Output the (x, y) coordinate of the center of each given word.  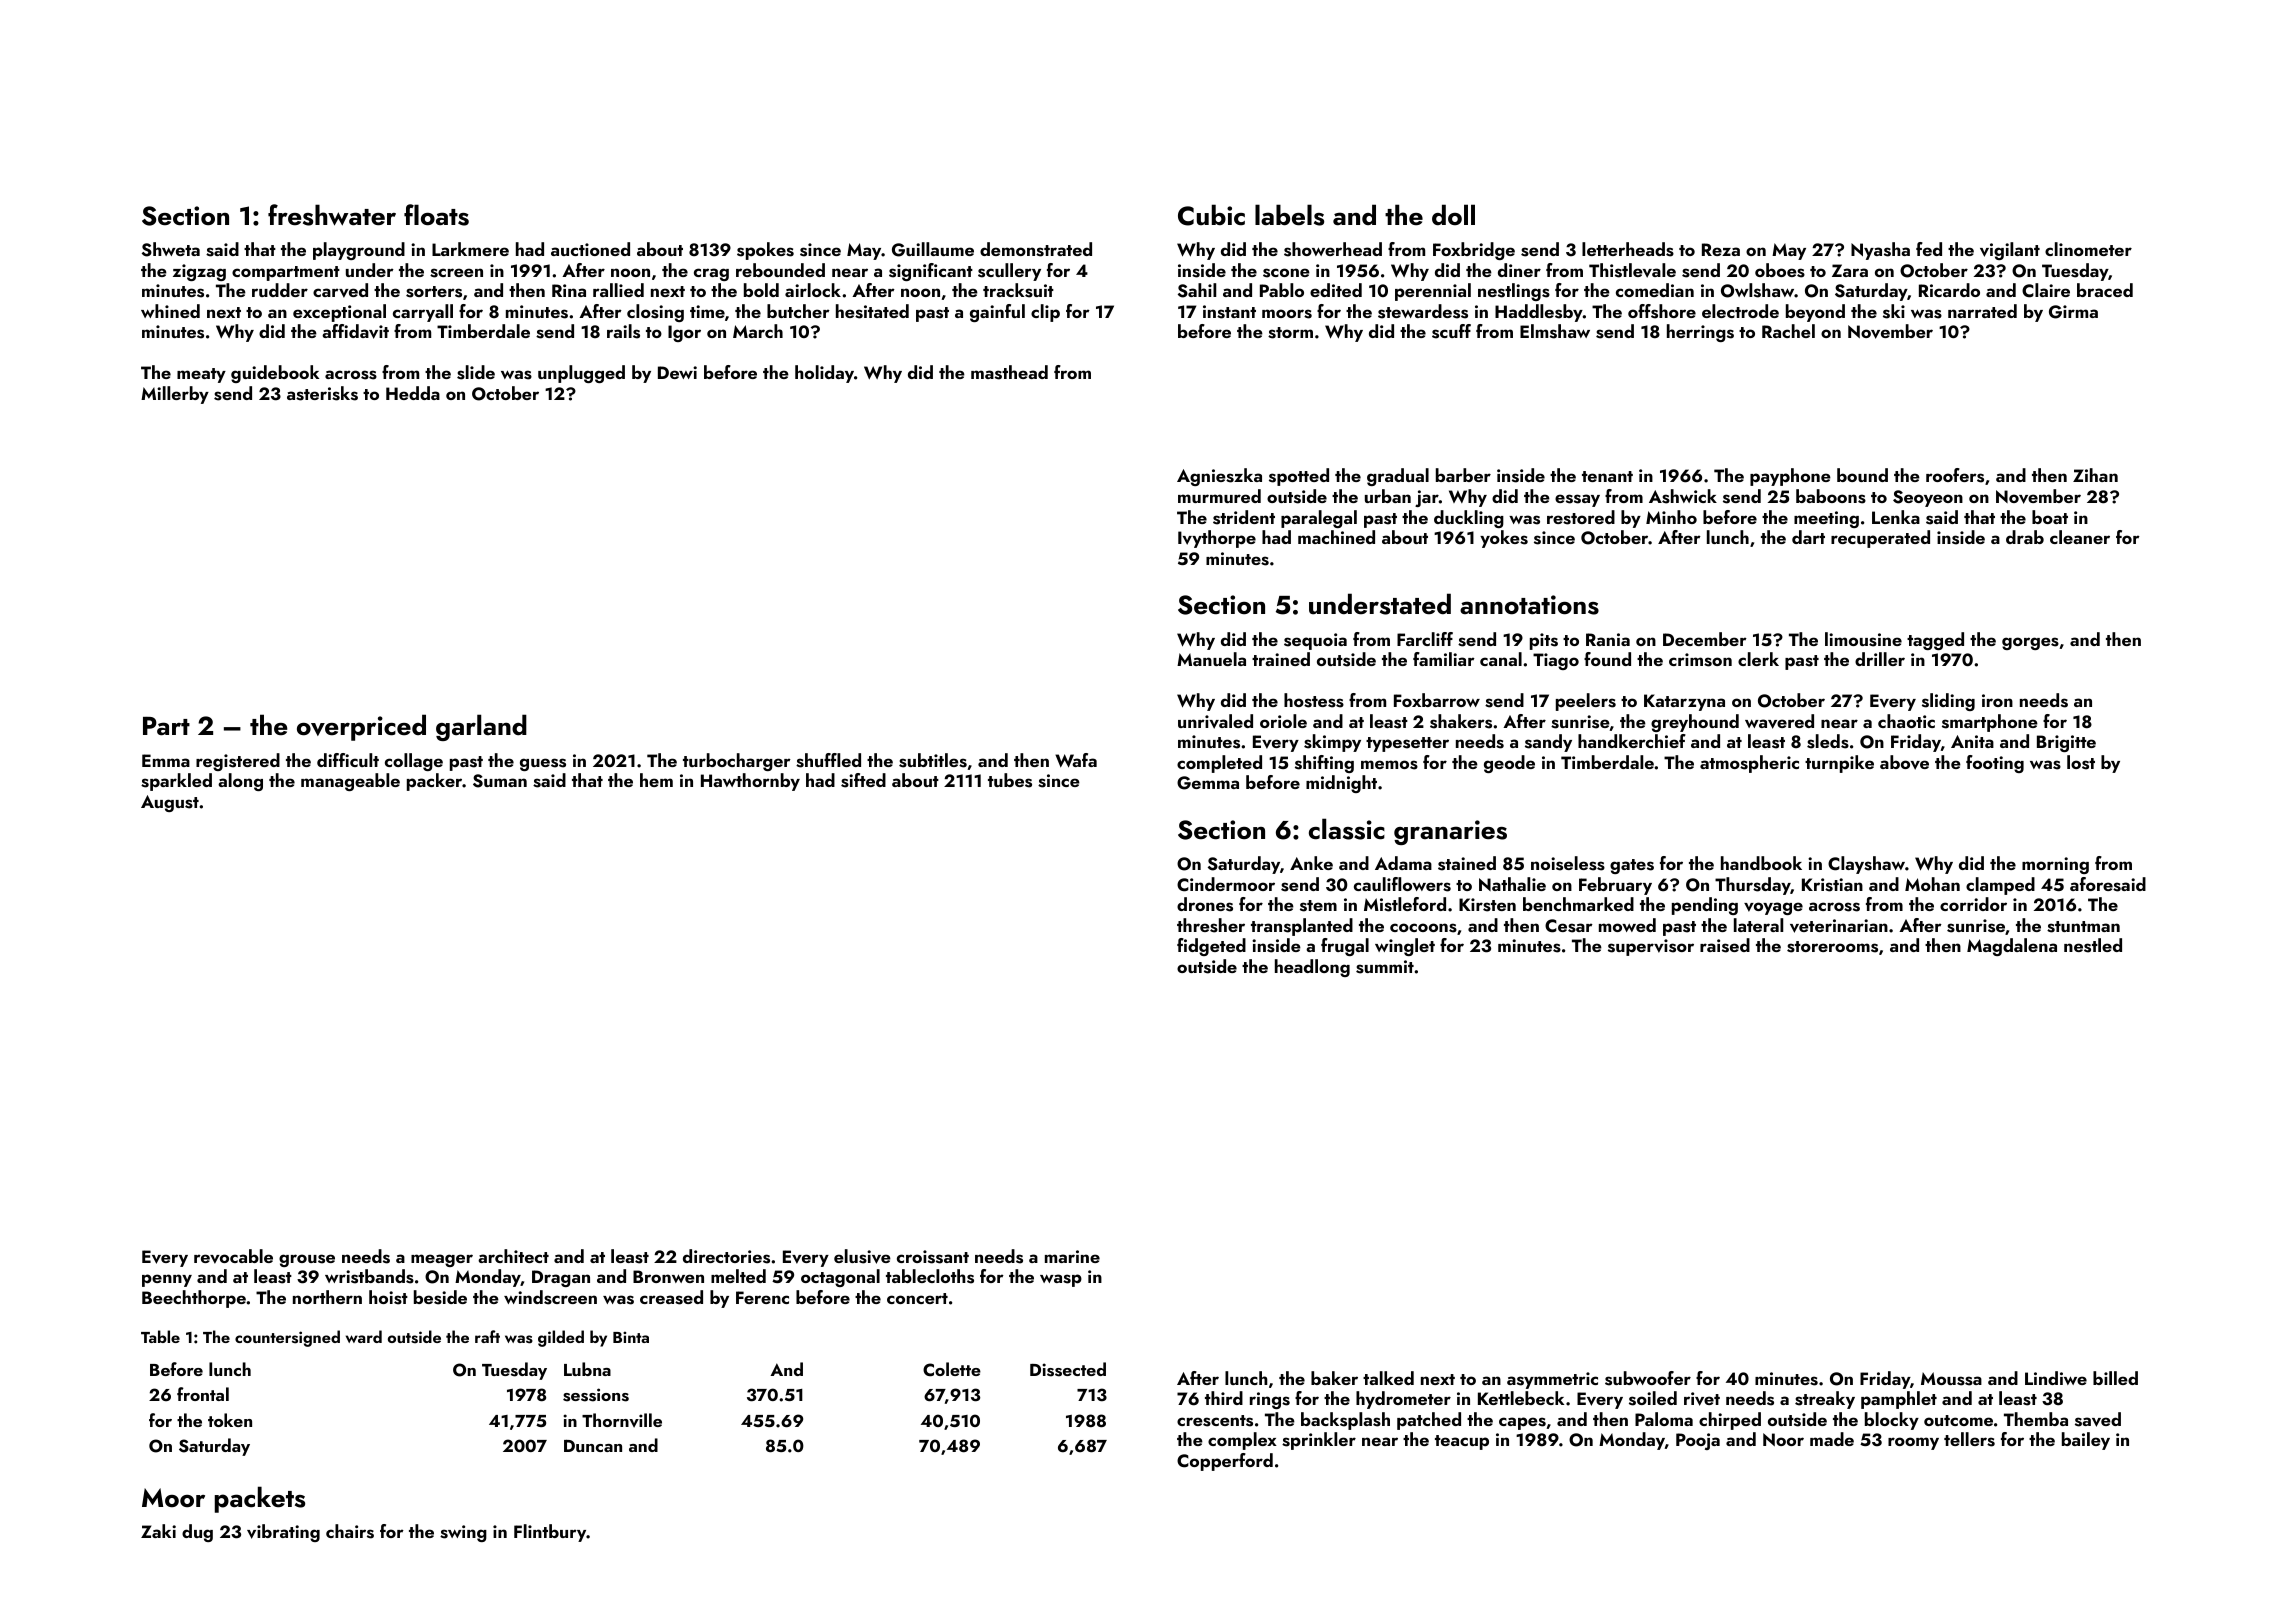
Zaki (158, 1531)
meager (442, 1260)
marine (1072, 1256)
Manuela (1211, 659)
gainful (997, 313)
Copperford (1225, 1462)
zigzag (199, 272)
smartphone (1990, 723)
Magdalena (2012, 947)
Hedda (413, 393)
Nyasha (1880, 251)
